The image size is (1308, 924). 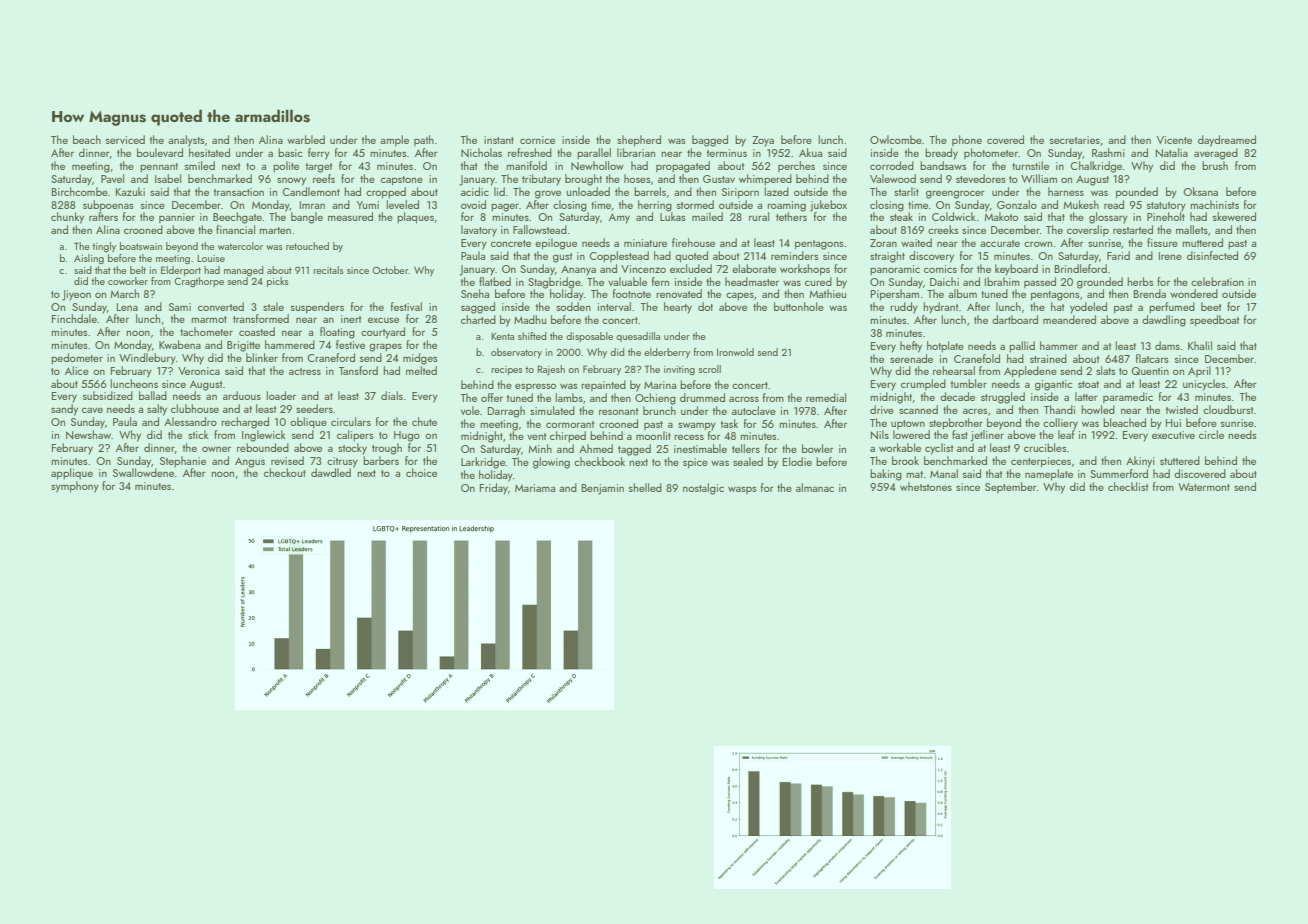 I want to click on converted, so click(x=221, y=306).
